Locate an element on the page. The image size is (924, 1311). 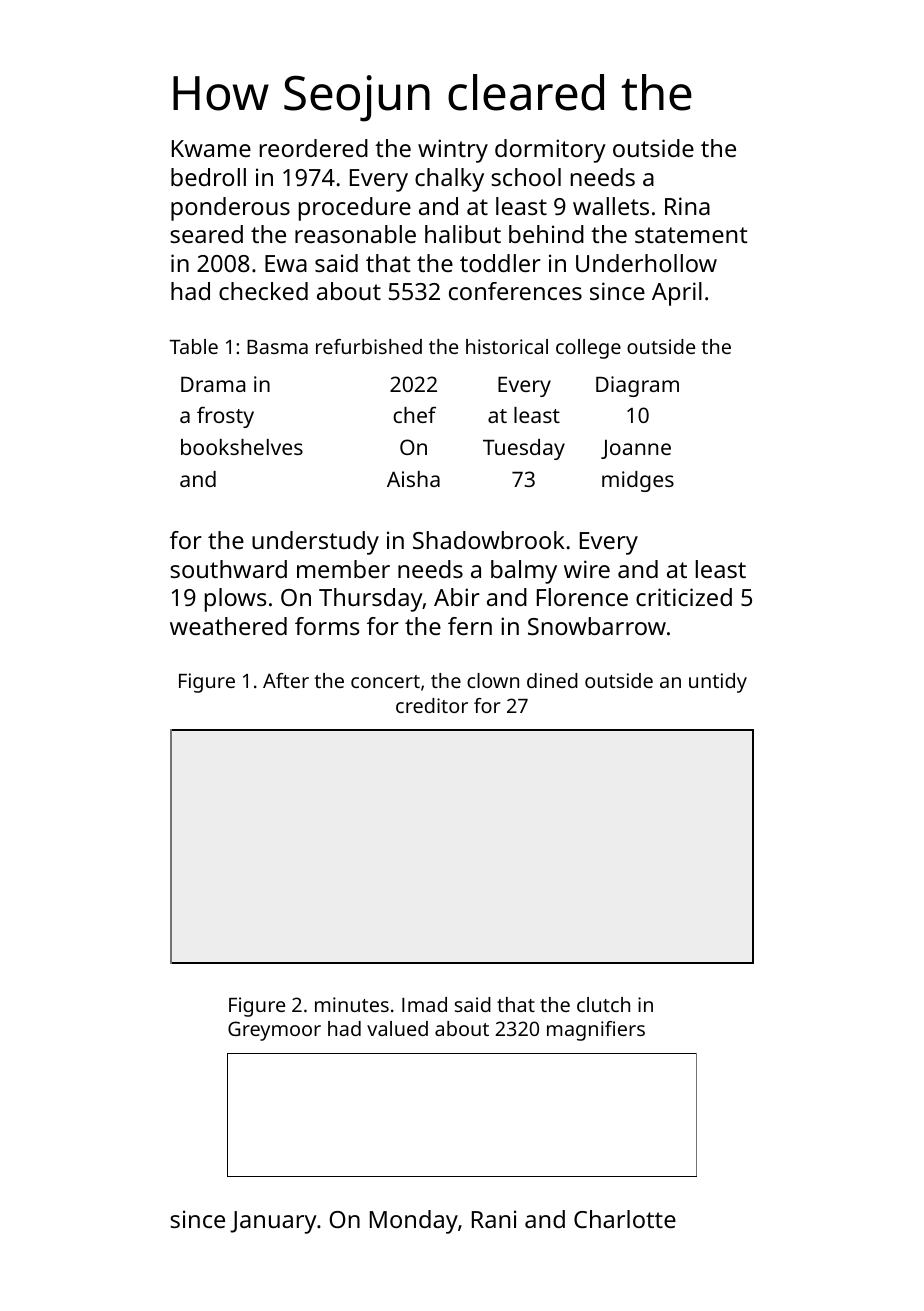
Kwame is located at coordinates (211, 148).
